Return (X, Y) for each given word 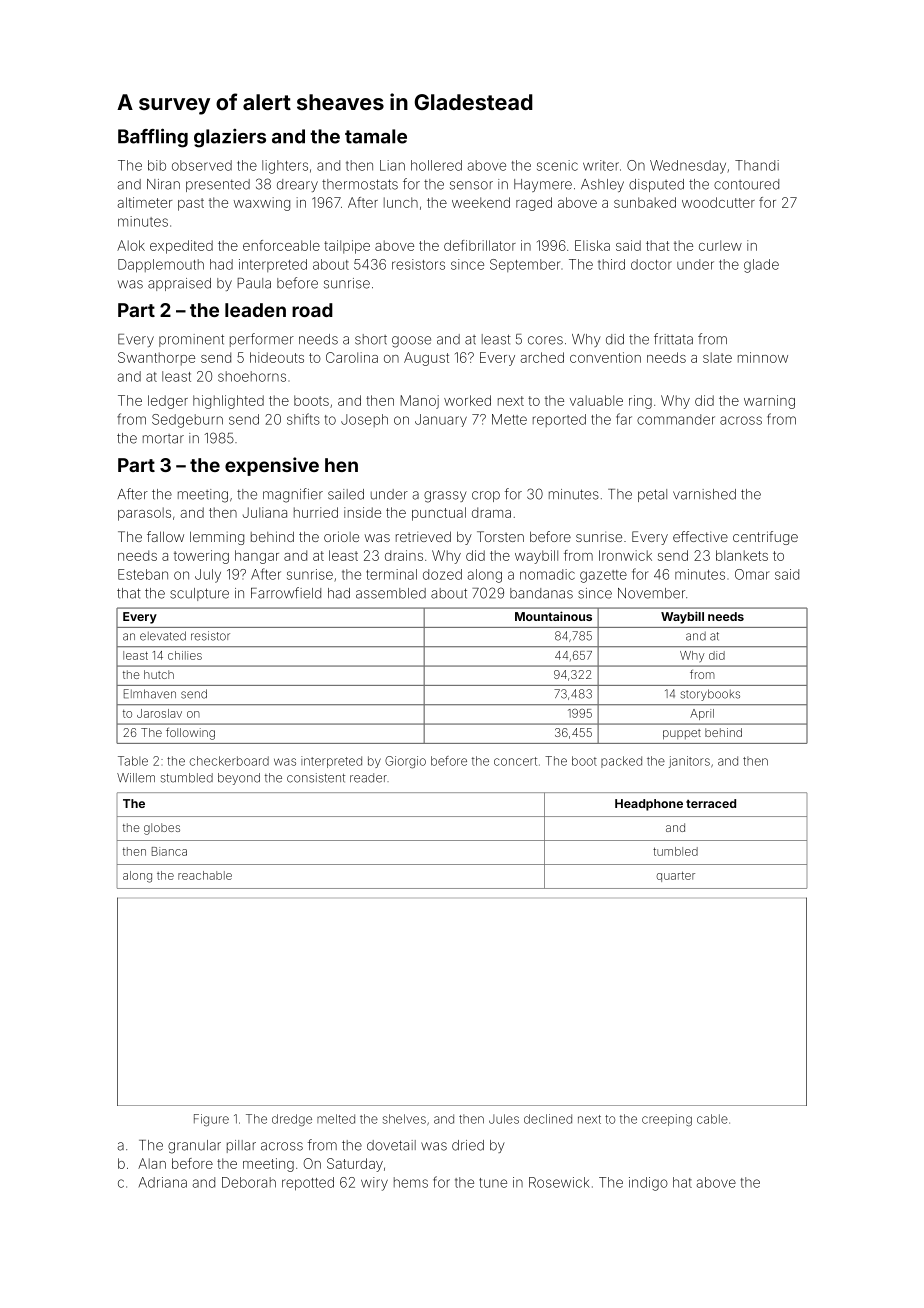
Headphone (649, 805)
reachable (205, 875)
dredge (292, 1120)
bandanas (541, 593)
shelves (404, 1119)
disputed (656, 185)
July (208, 576)
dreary (297, 185)
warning (769, 402)
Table (133, 761)
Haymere (543, 185)
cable (712, 1119)
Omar (752, 574)
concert (515, 761)
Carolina (352, 357)
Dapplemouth (161, 266)
